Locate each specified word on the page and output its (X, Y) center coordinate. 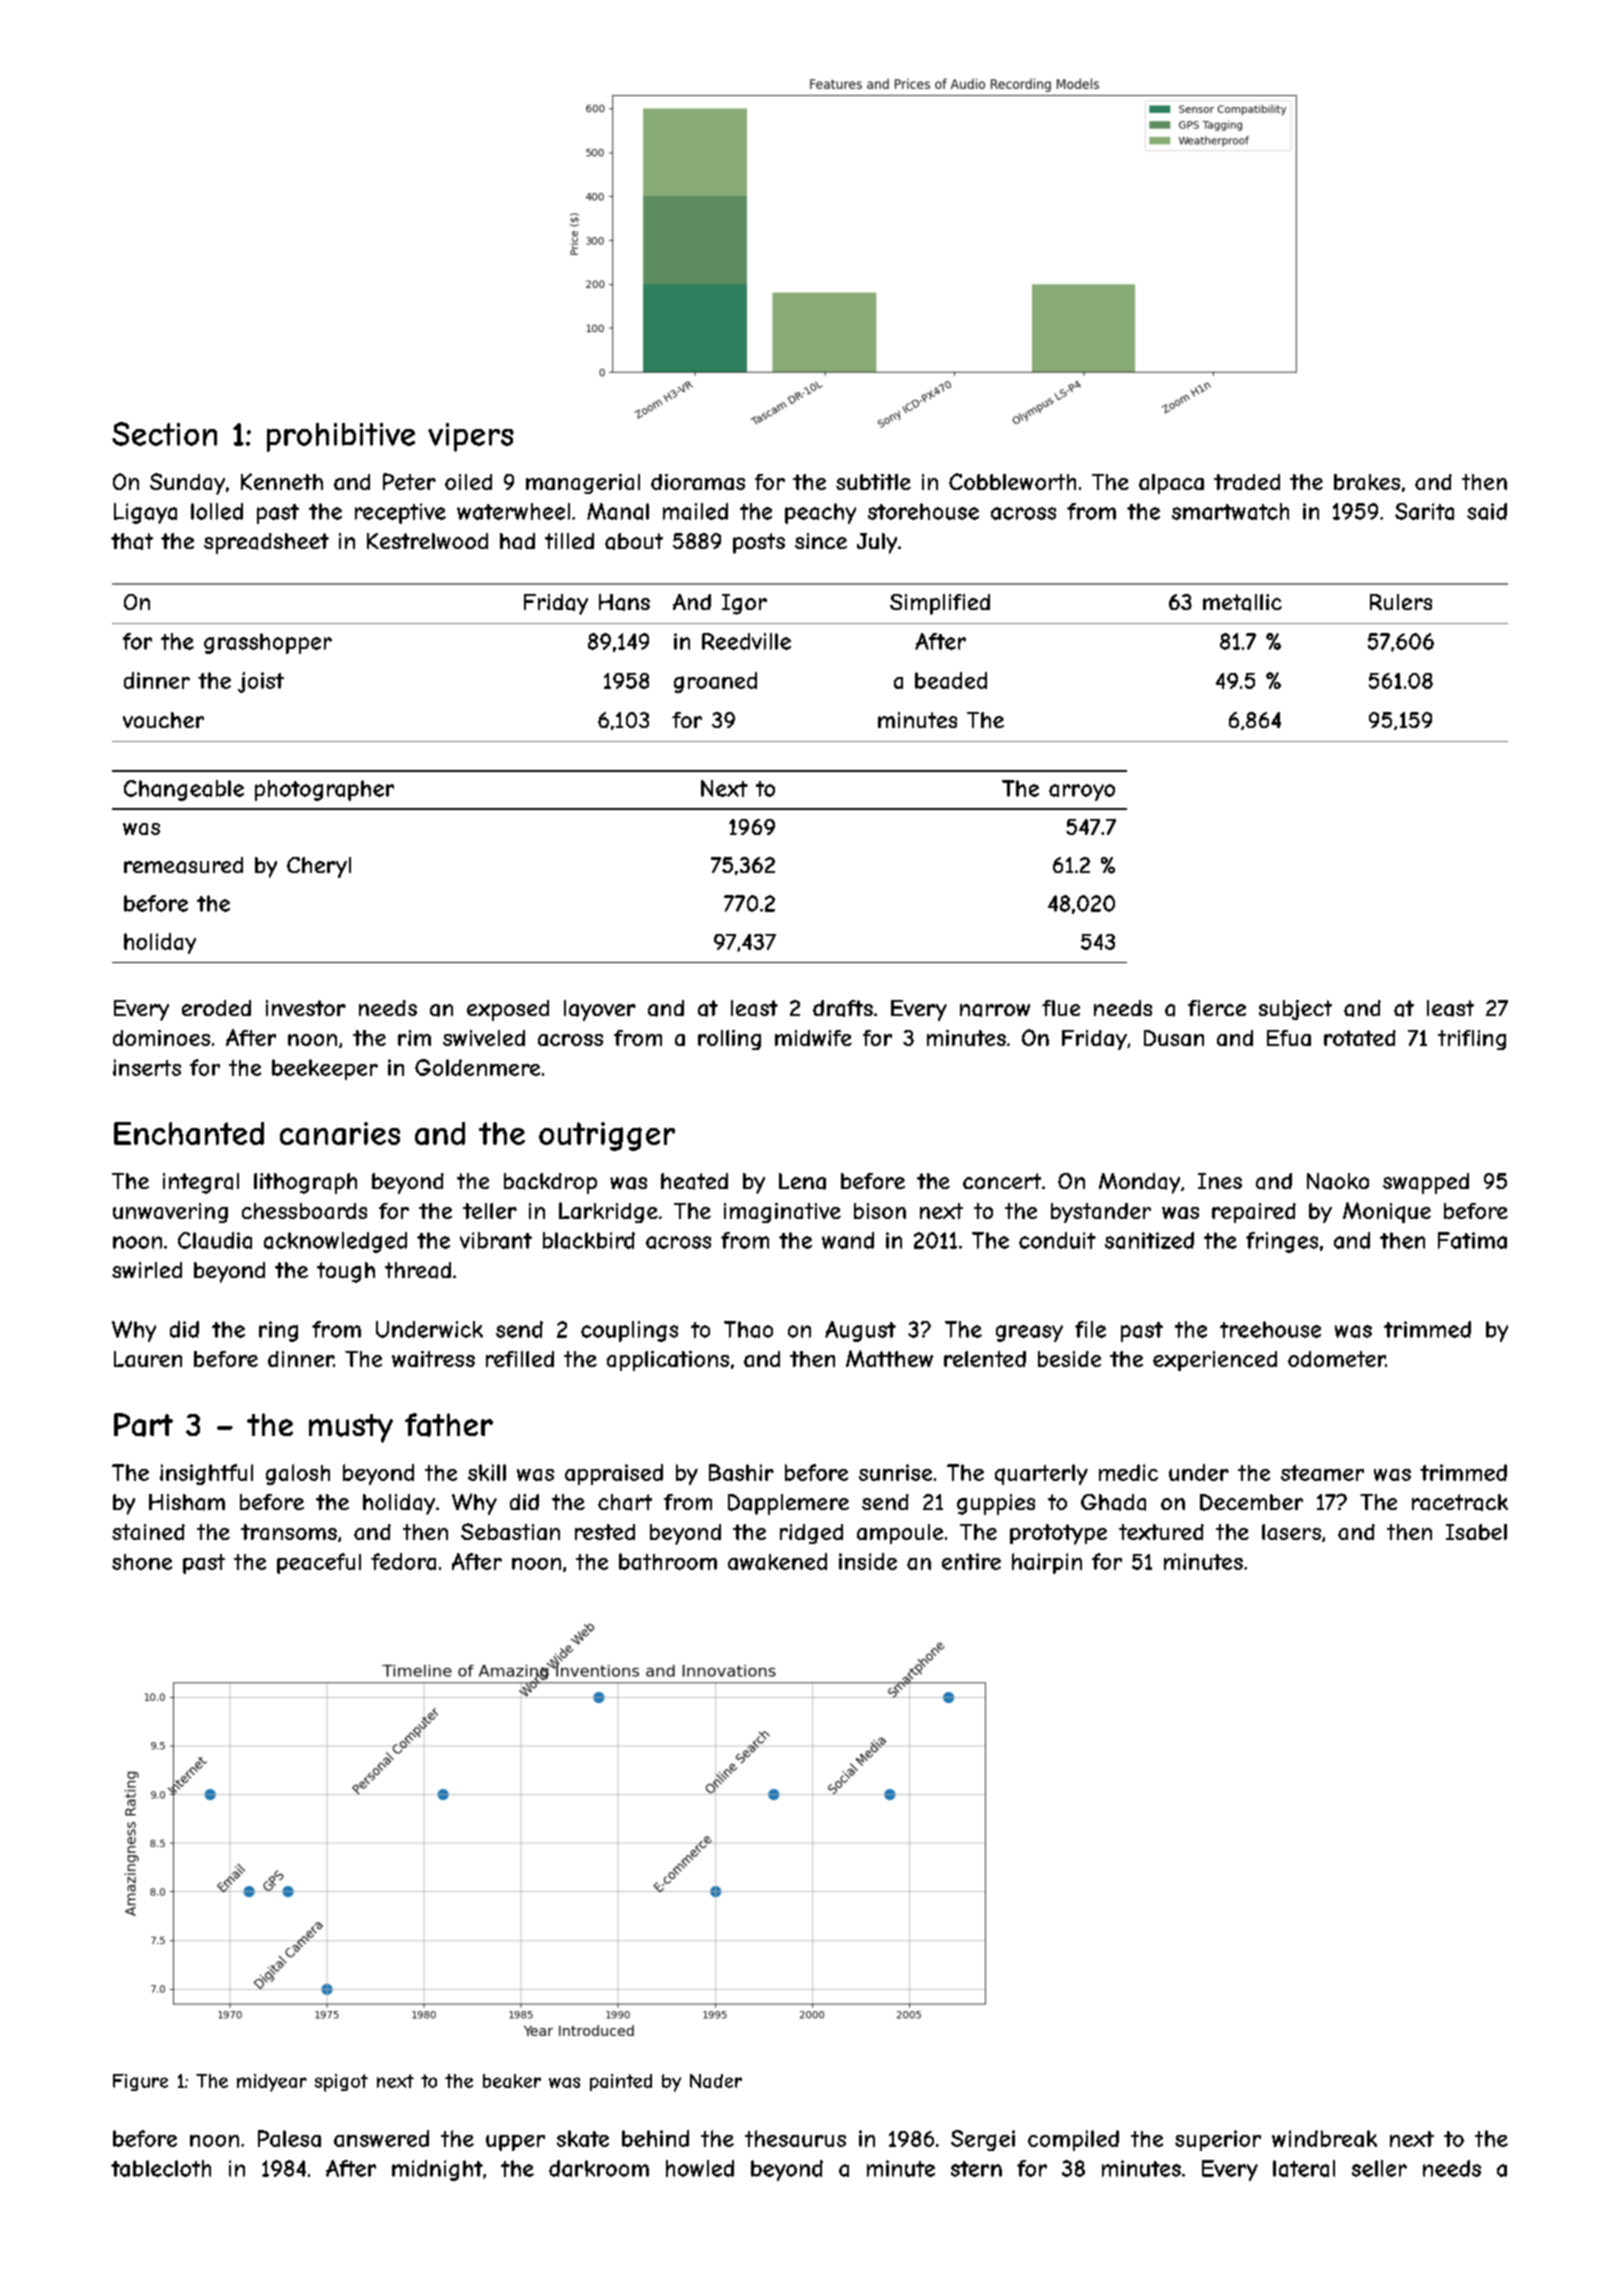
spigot (341, 2083)
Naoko (1338, 1181)
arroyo (1082, 792)
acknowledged (335, 1242)
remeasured (183, 865)
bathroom (668, 1561)
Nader (716, 2081)
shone (142, 1562)
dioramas (698, 482)
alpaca (1171, 484)
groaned (715, 682)
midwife (813, 1038)
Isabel (1476, 1532)
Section (164, 434)
